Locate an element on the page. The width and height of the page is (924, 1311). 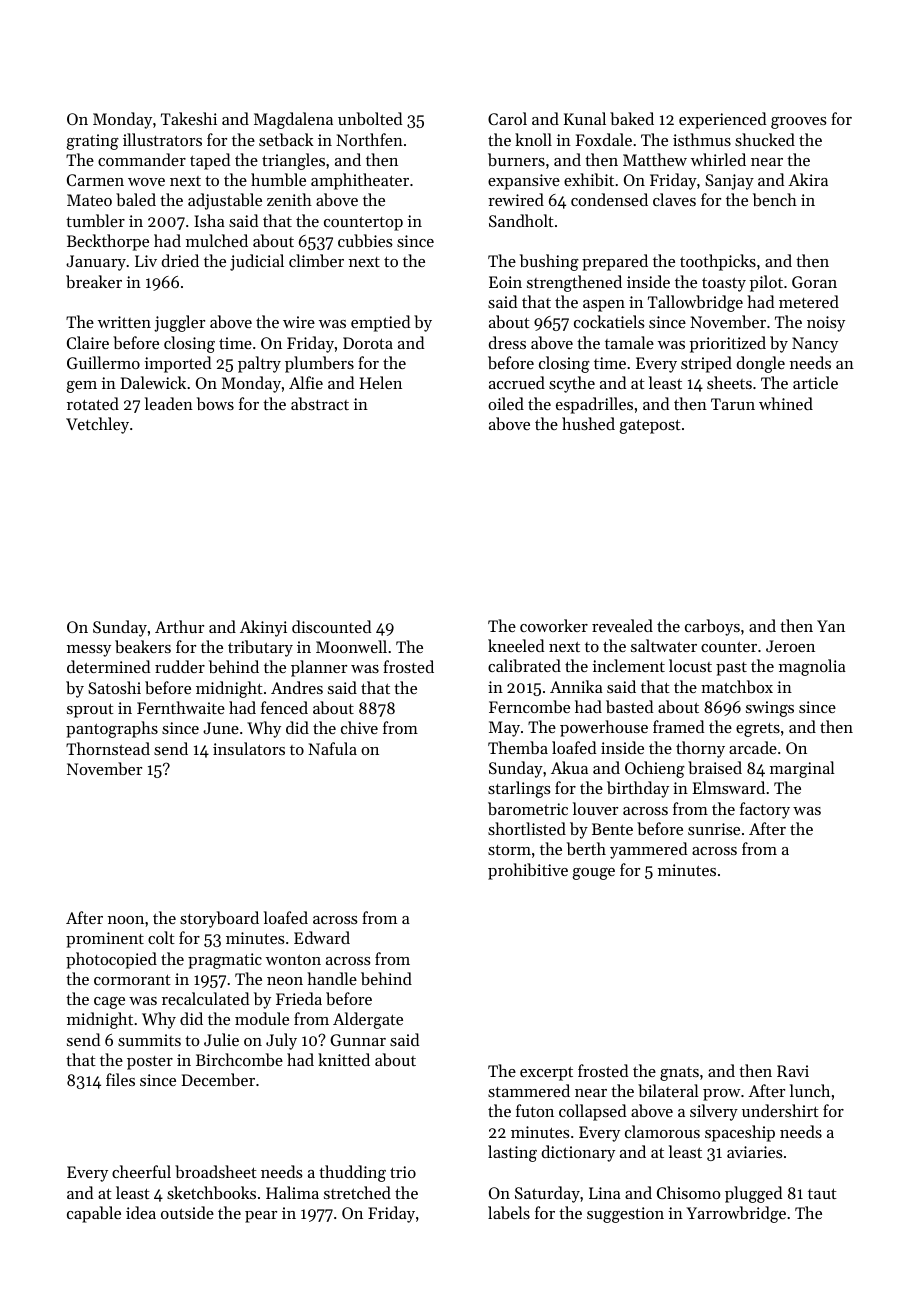
gnats is located at coordinates (679, 1074).
